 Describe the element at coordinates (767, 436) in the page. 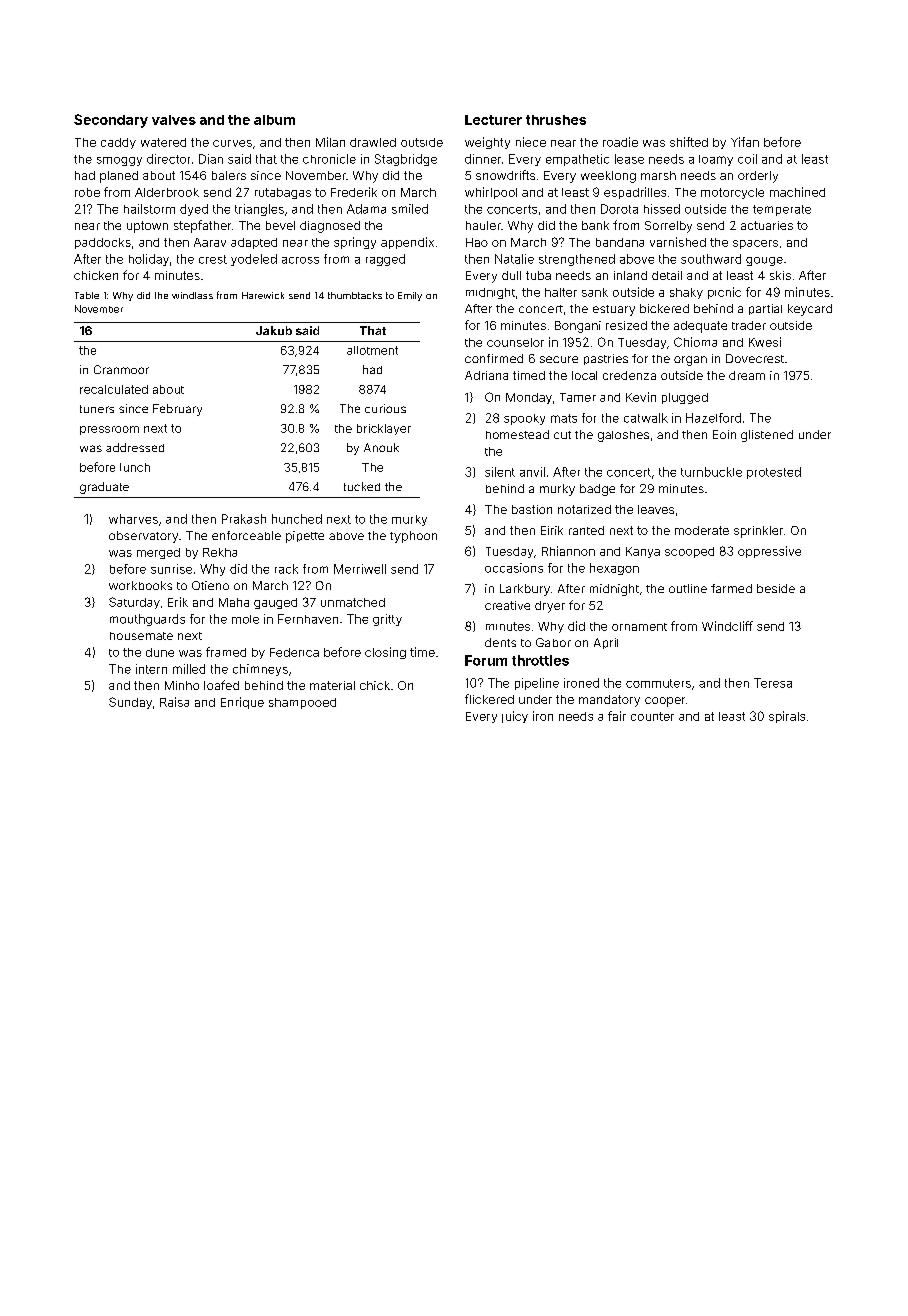

I see `glistened` at that location.
